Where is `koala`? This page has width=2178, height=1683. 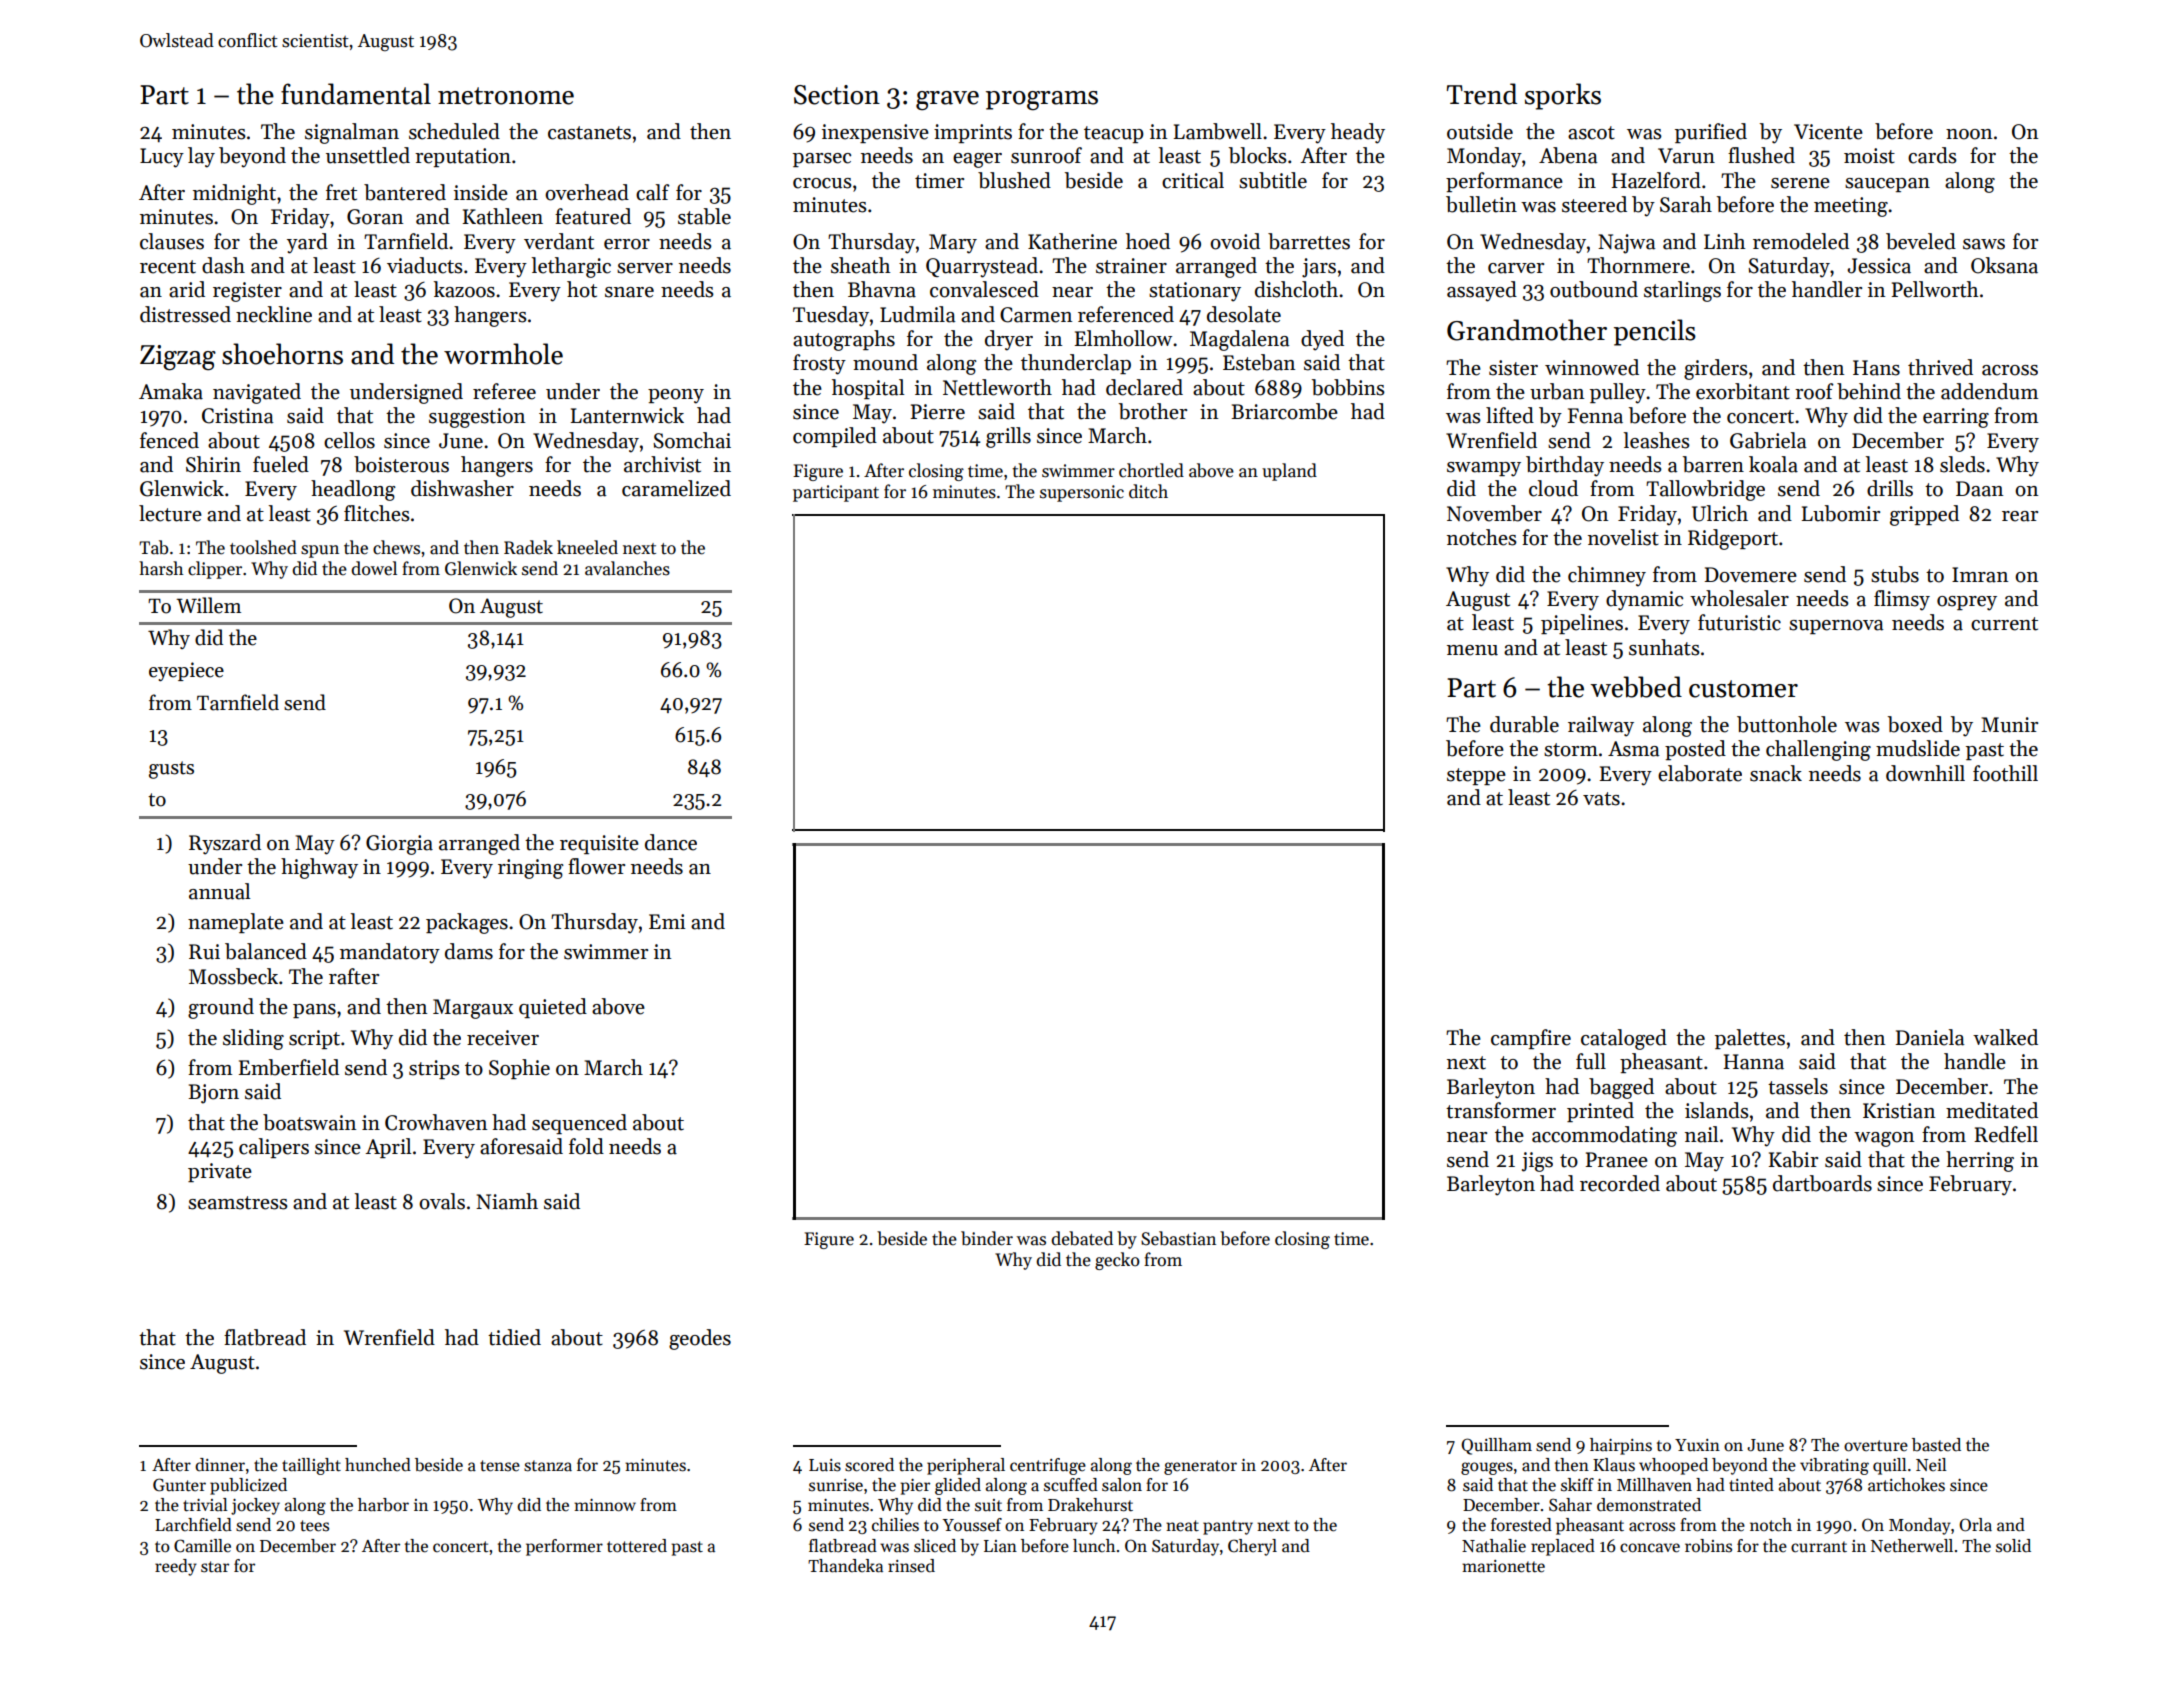
koala is located at coordinates (1773, 464).
